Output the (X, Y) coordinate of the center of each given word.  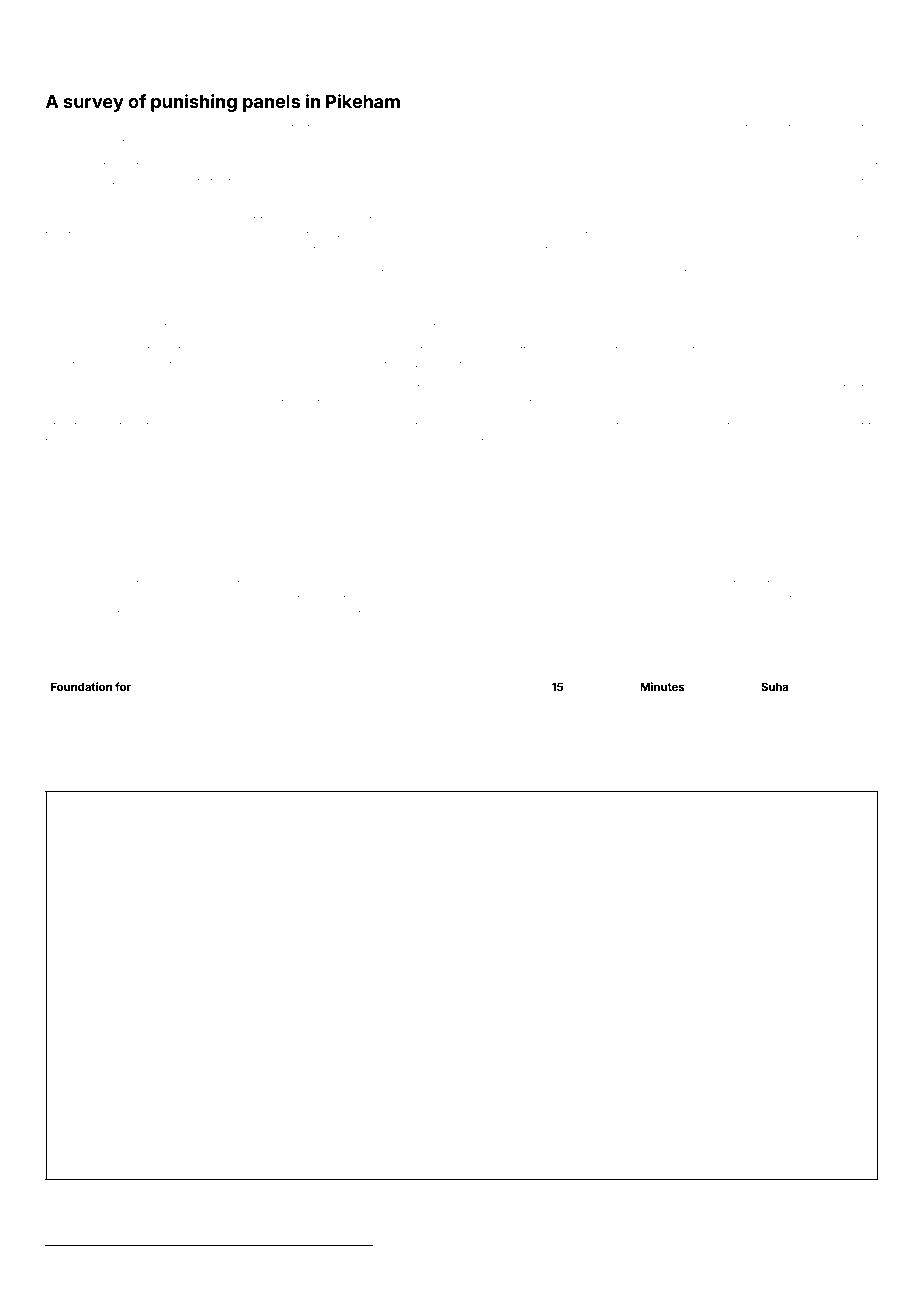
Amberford (103, 755)
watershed (541, 779)
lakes (478, 584)
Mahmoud (377, 778)
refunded (689, 598)
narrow (84, 442)
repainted (517, 220)
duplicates (724, 182)
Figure (316, 779)
